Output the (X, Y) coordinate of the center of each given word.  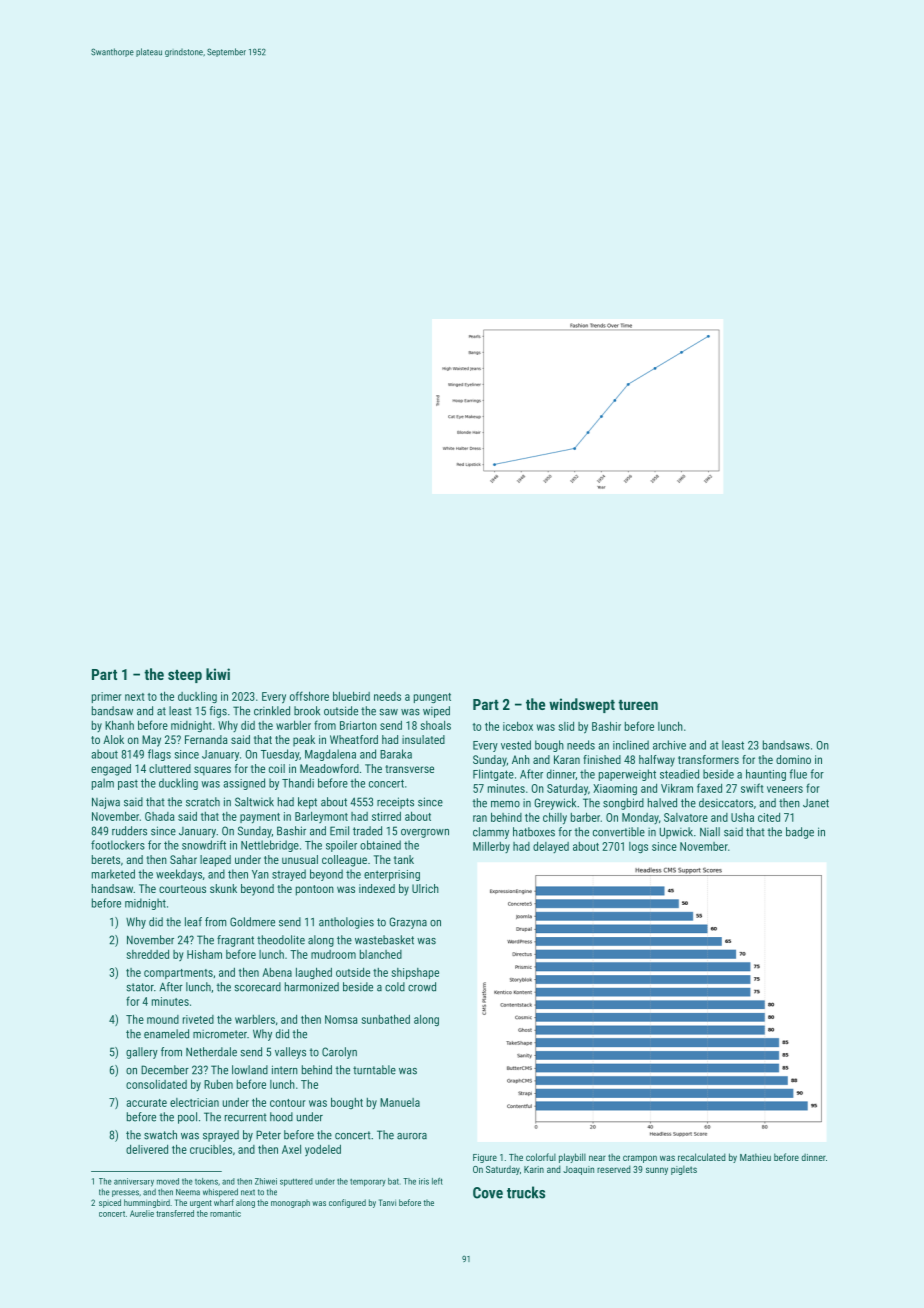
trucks (526, 1192)
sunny (657, 1171)
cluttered (170, 768)
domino (793, 759)
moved (168, 1181)
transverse (409, 769)
